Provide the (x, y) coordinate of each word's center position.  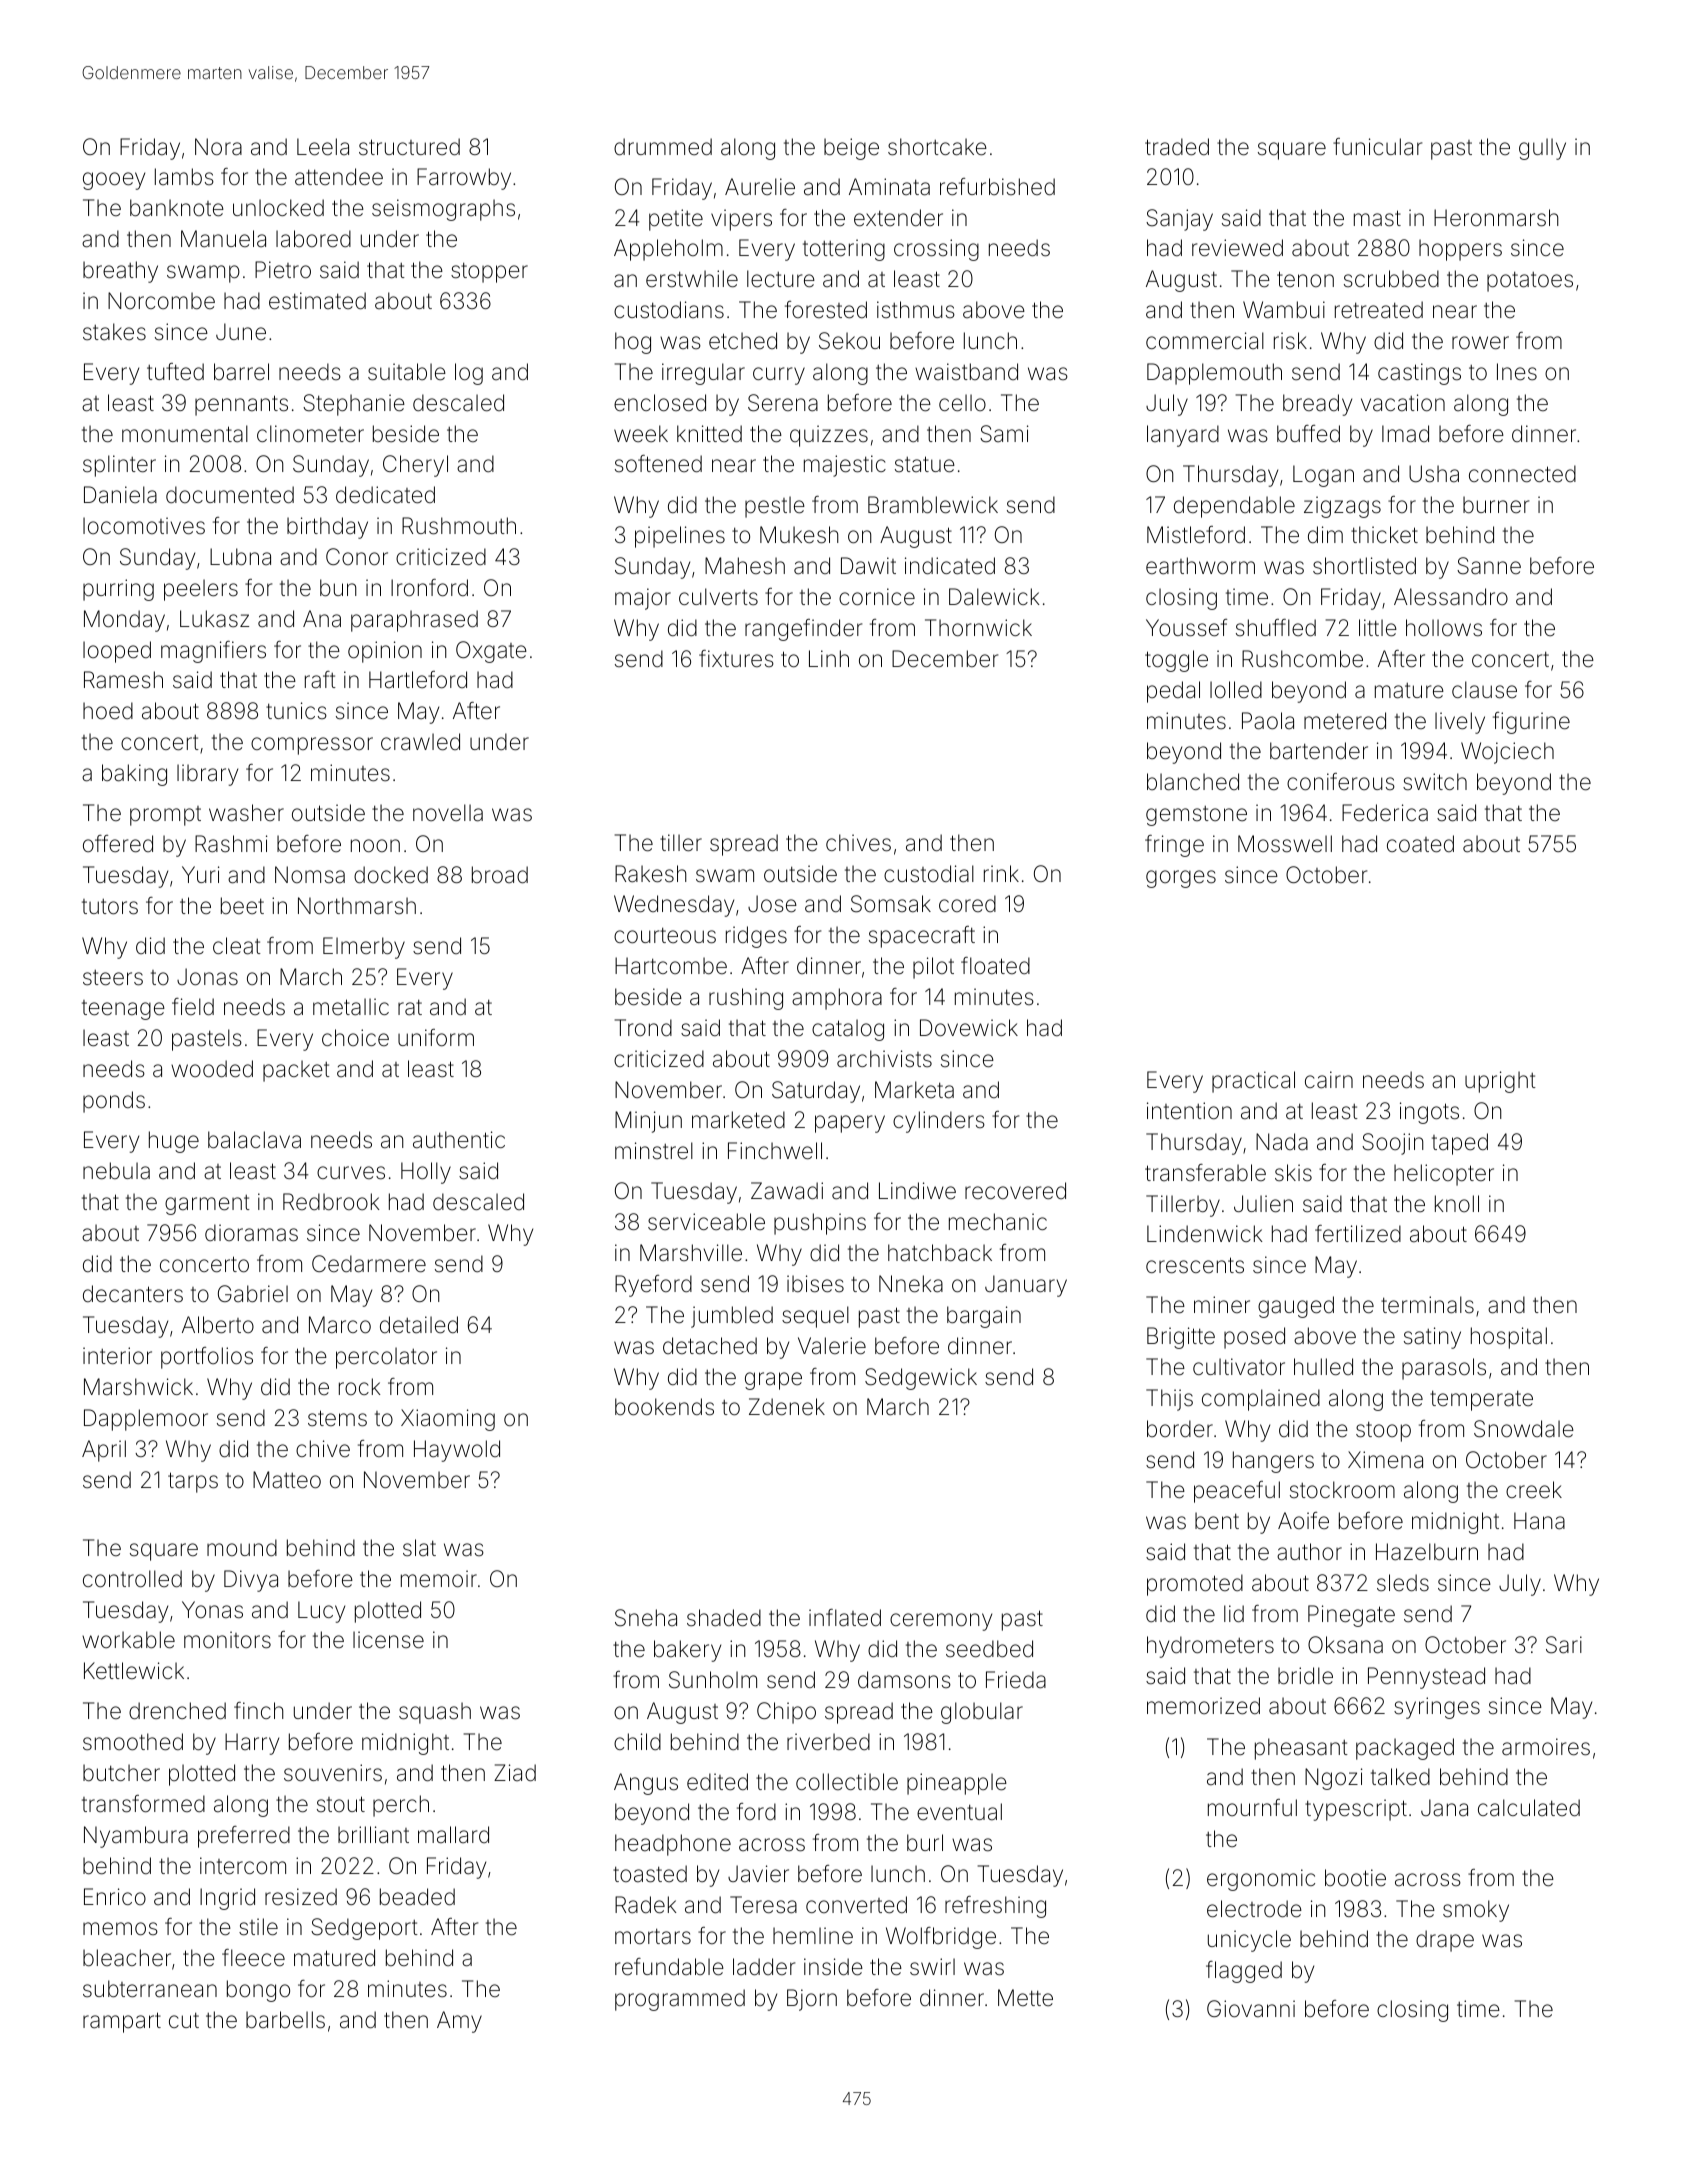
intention (1189, 1111)
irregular (703, 374)
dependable (1234, 507)
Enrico (115, 1896)
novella (448, 813)
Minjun (648, 1122)
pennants (241, 405)
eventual (959, 1812)
